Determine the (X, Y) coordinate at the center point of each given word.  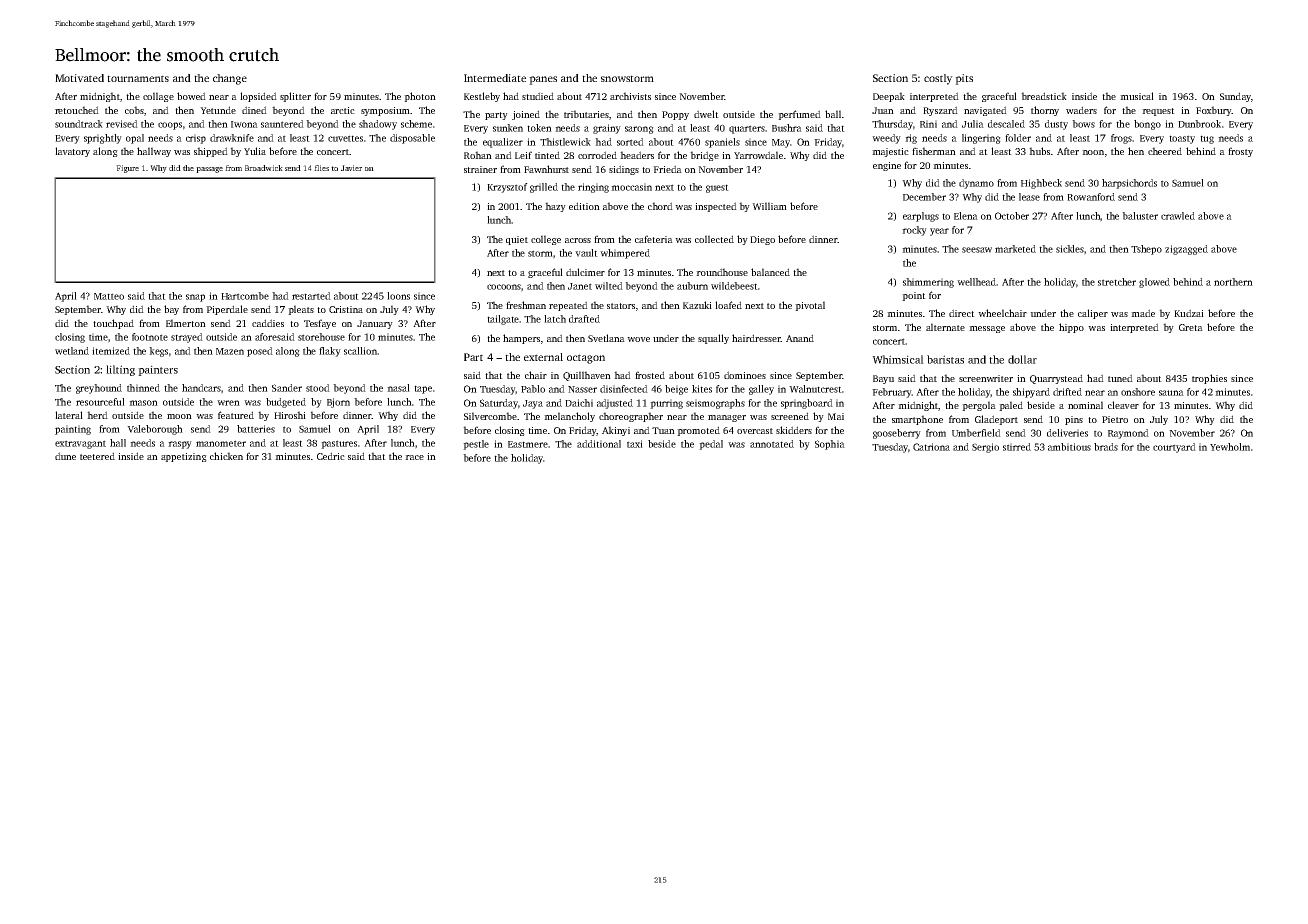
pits (964, 79)
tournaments (138, 78)
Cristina (346, 309)
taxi (635, 444)
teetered (97, 456)
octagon (586, 359)
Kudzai (1189, 313)
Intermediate (495, 78)
